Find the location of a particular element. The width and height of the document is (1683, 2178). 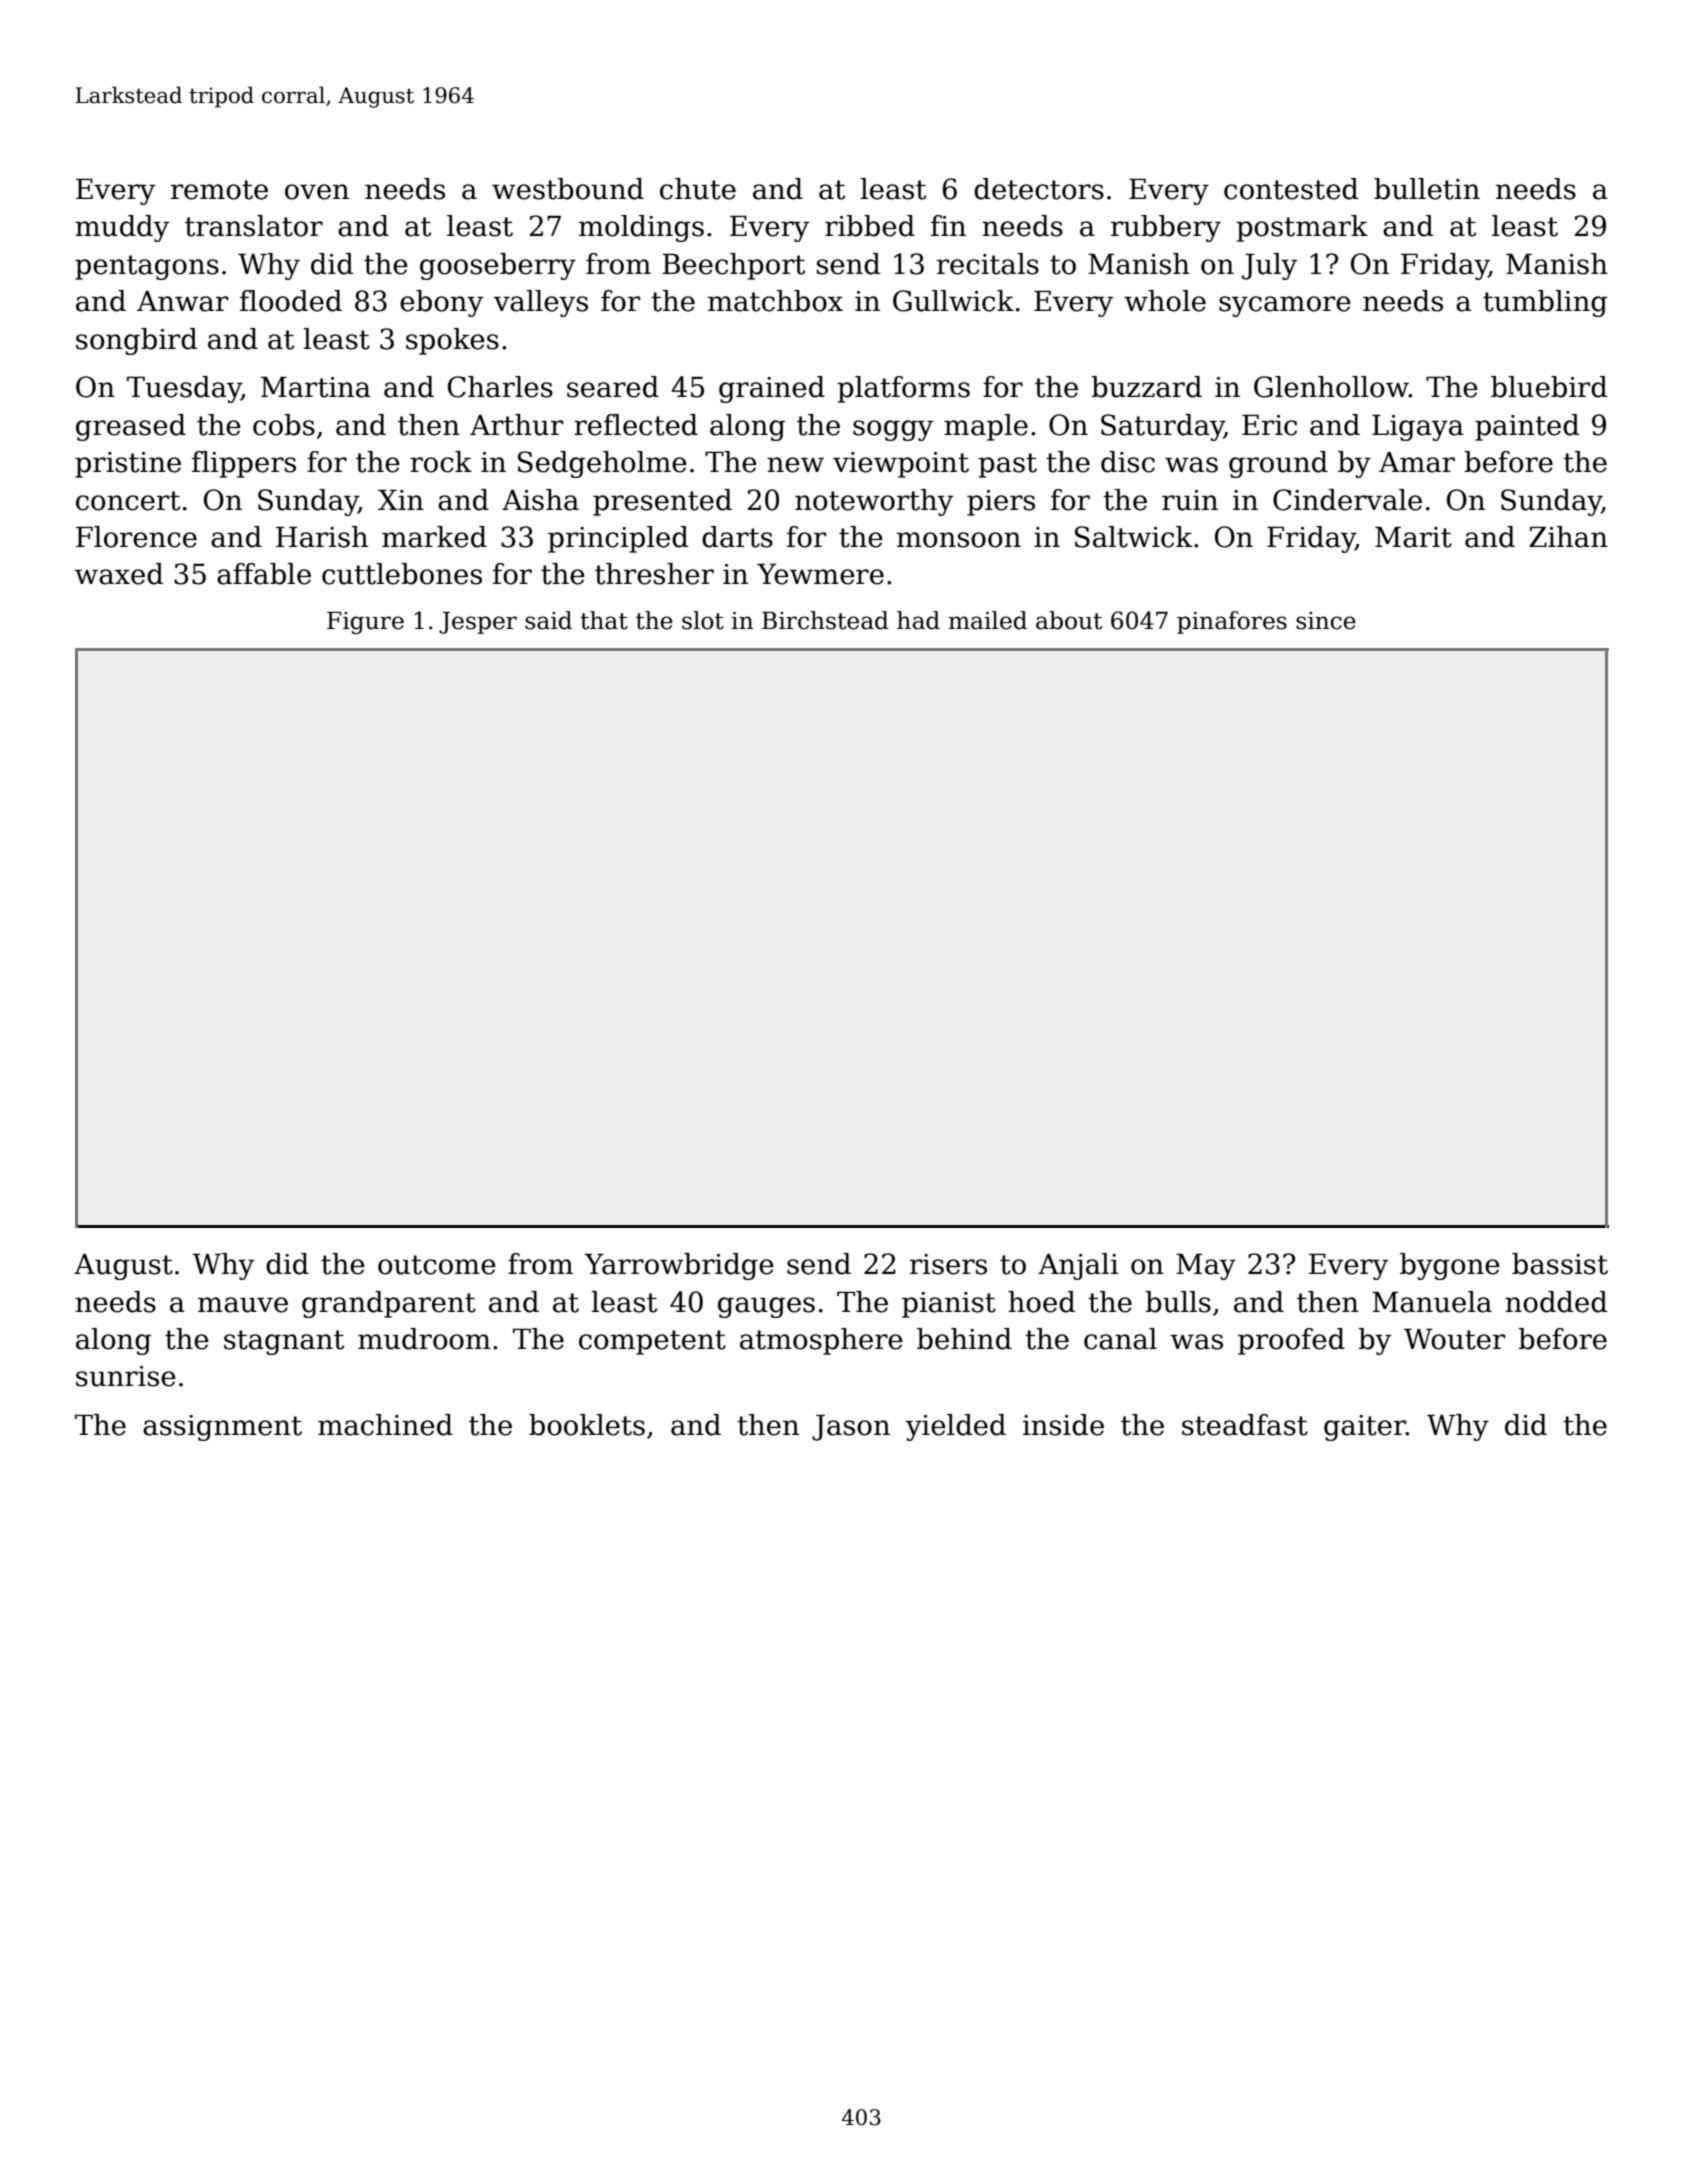

assignment is located at coordinates (222, 1428).
